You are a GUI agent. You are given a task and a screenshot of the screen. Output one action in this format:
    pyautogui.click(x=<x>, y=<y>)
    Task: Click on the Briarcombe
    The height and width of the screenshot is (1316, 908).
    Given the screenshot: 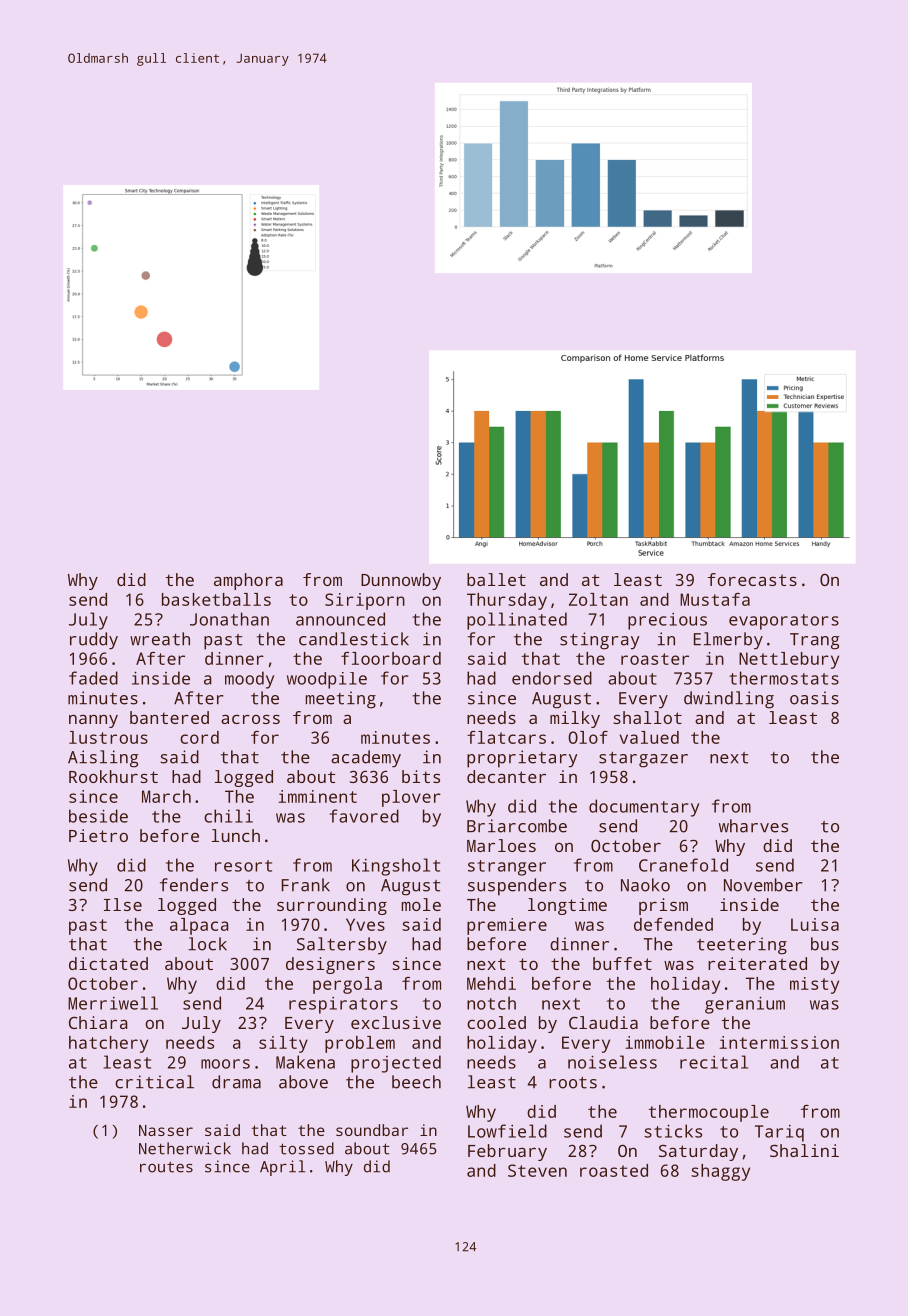 What is the action you would take?
    pyautogui.click(x=517, y=826)
